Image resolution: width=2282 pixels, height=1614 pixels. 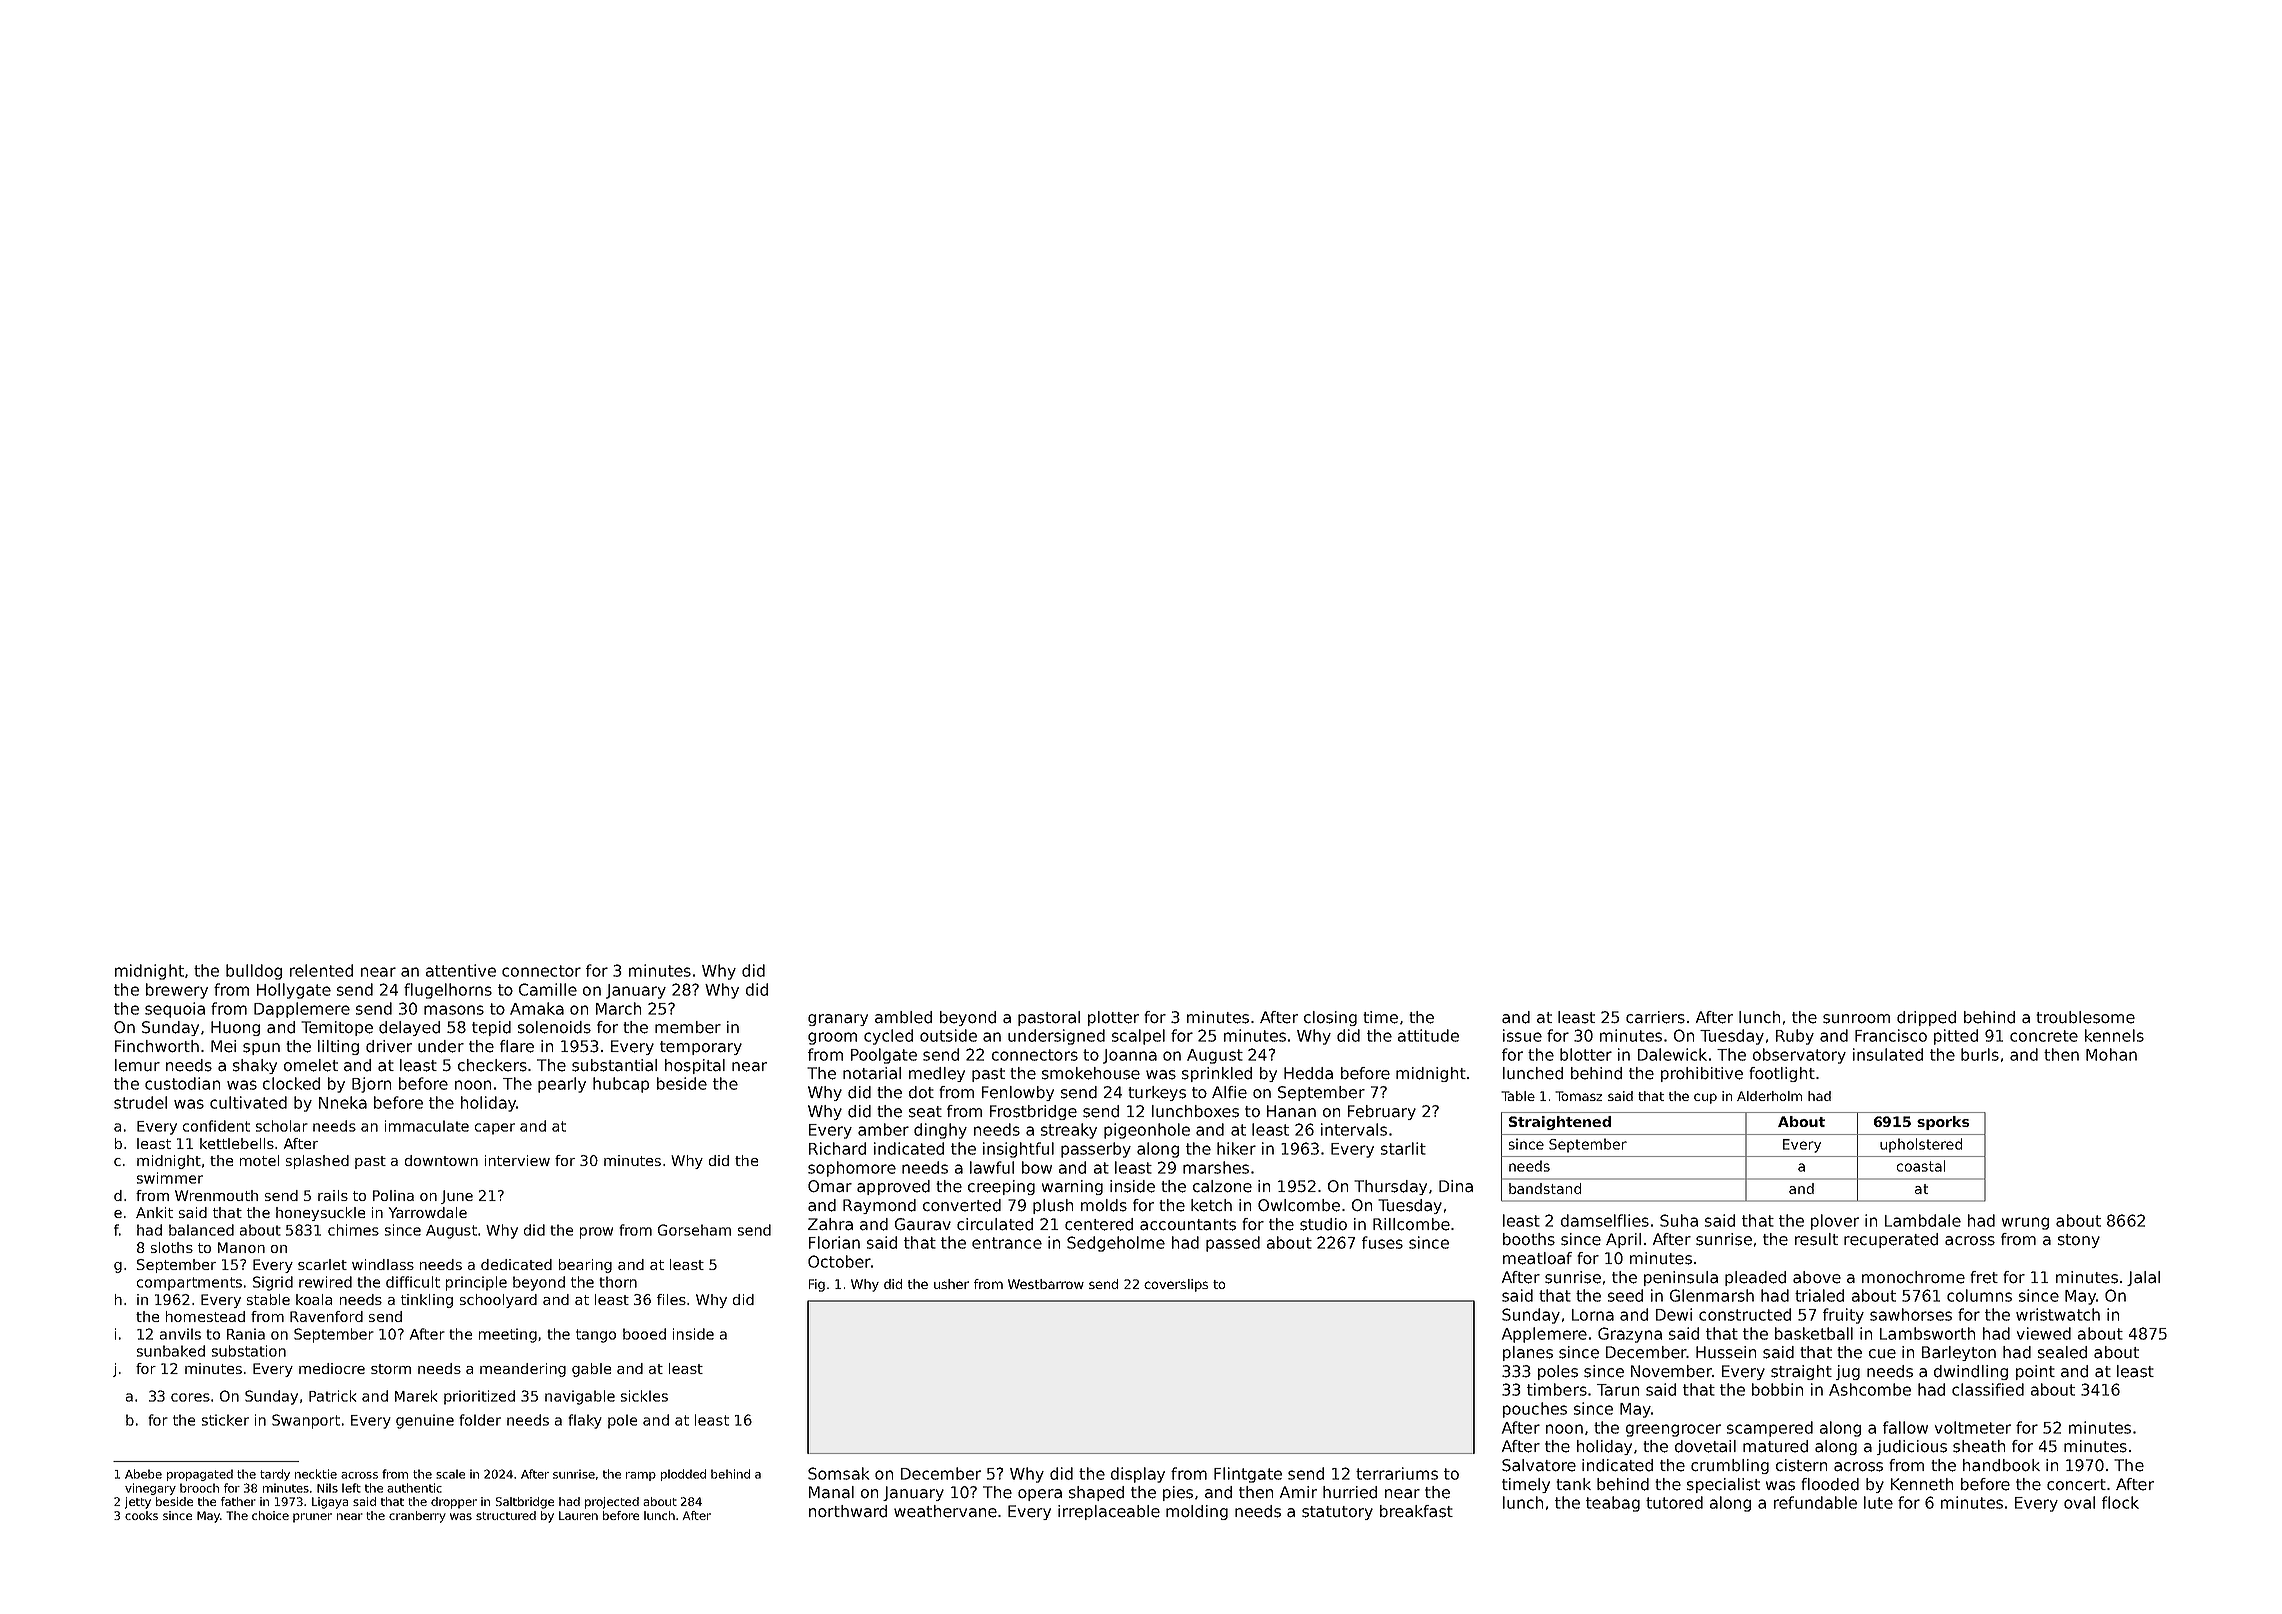 I want to click on pouches, so click(x=1535, y=1410).
